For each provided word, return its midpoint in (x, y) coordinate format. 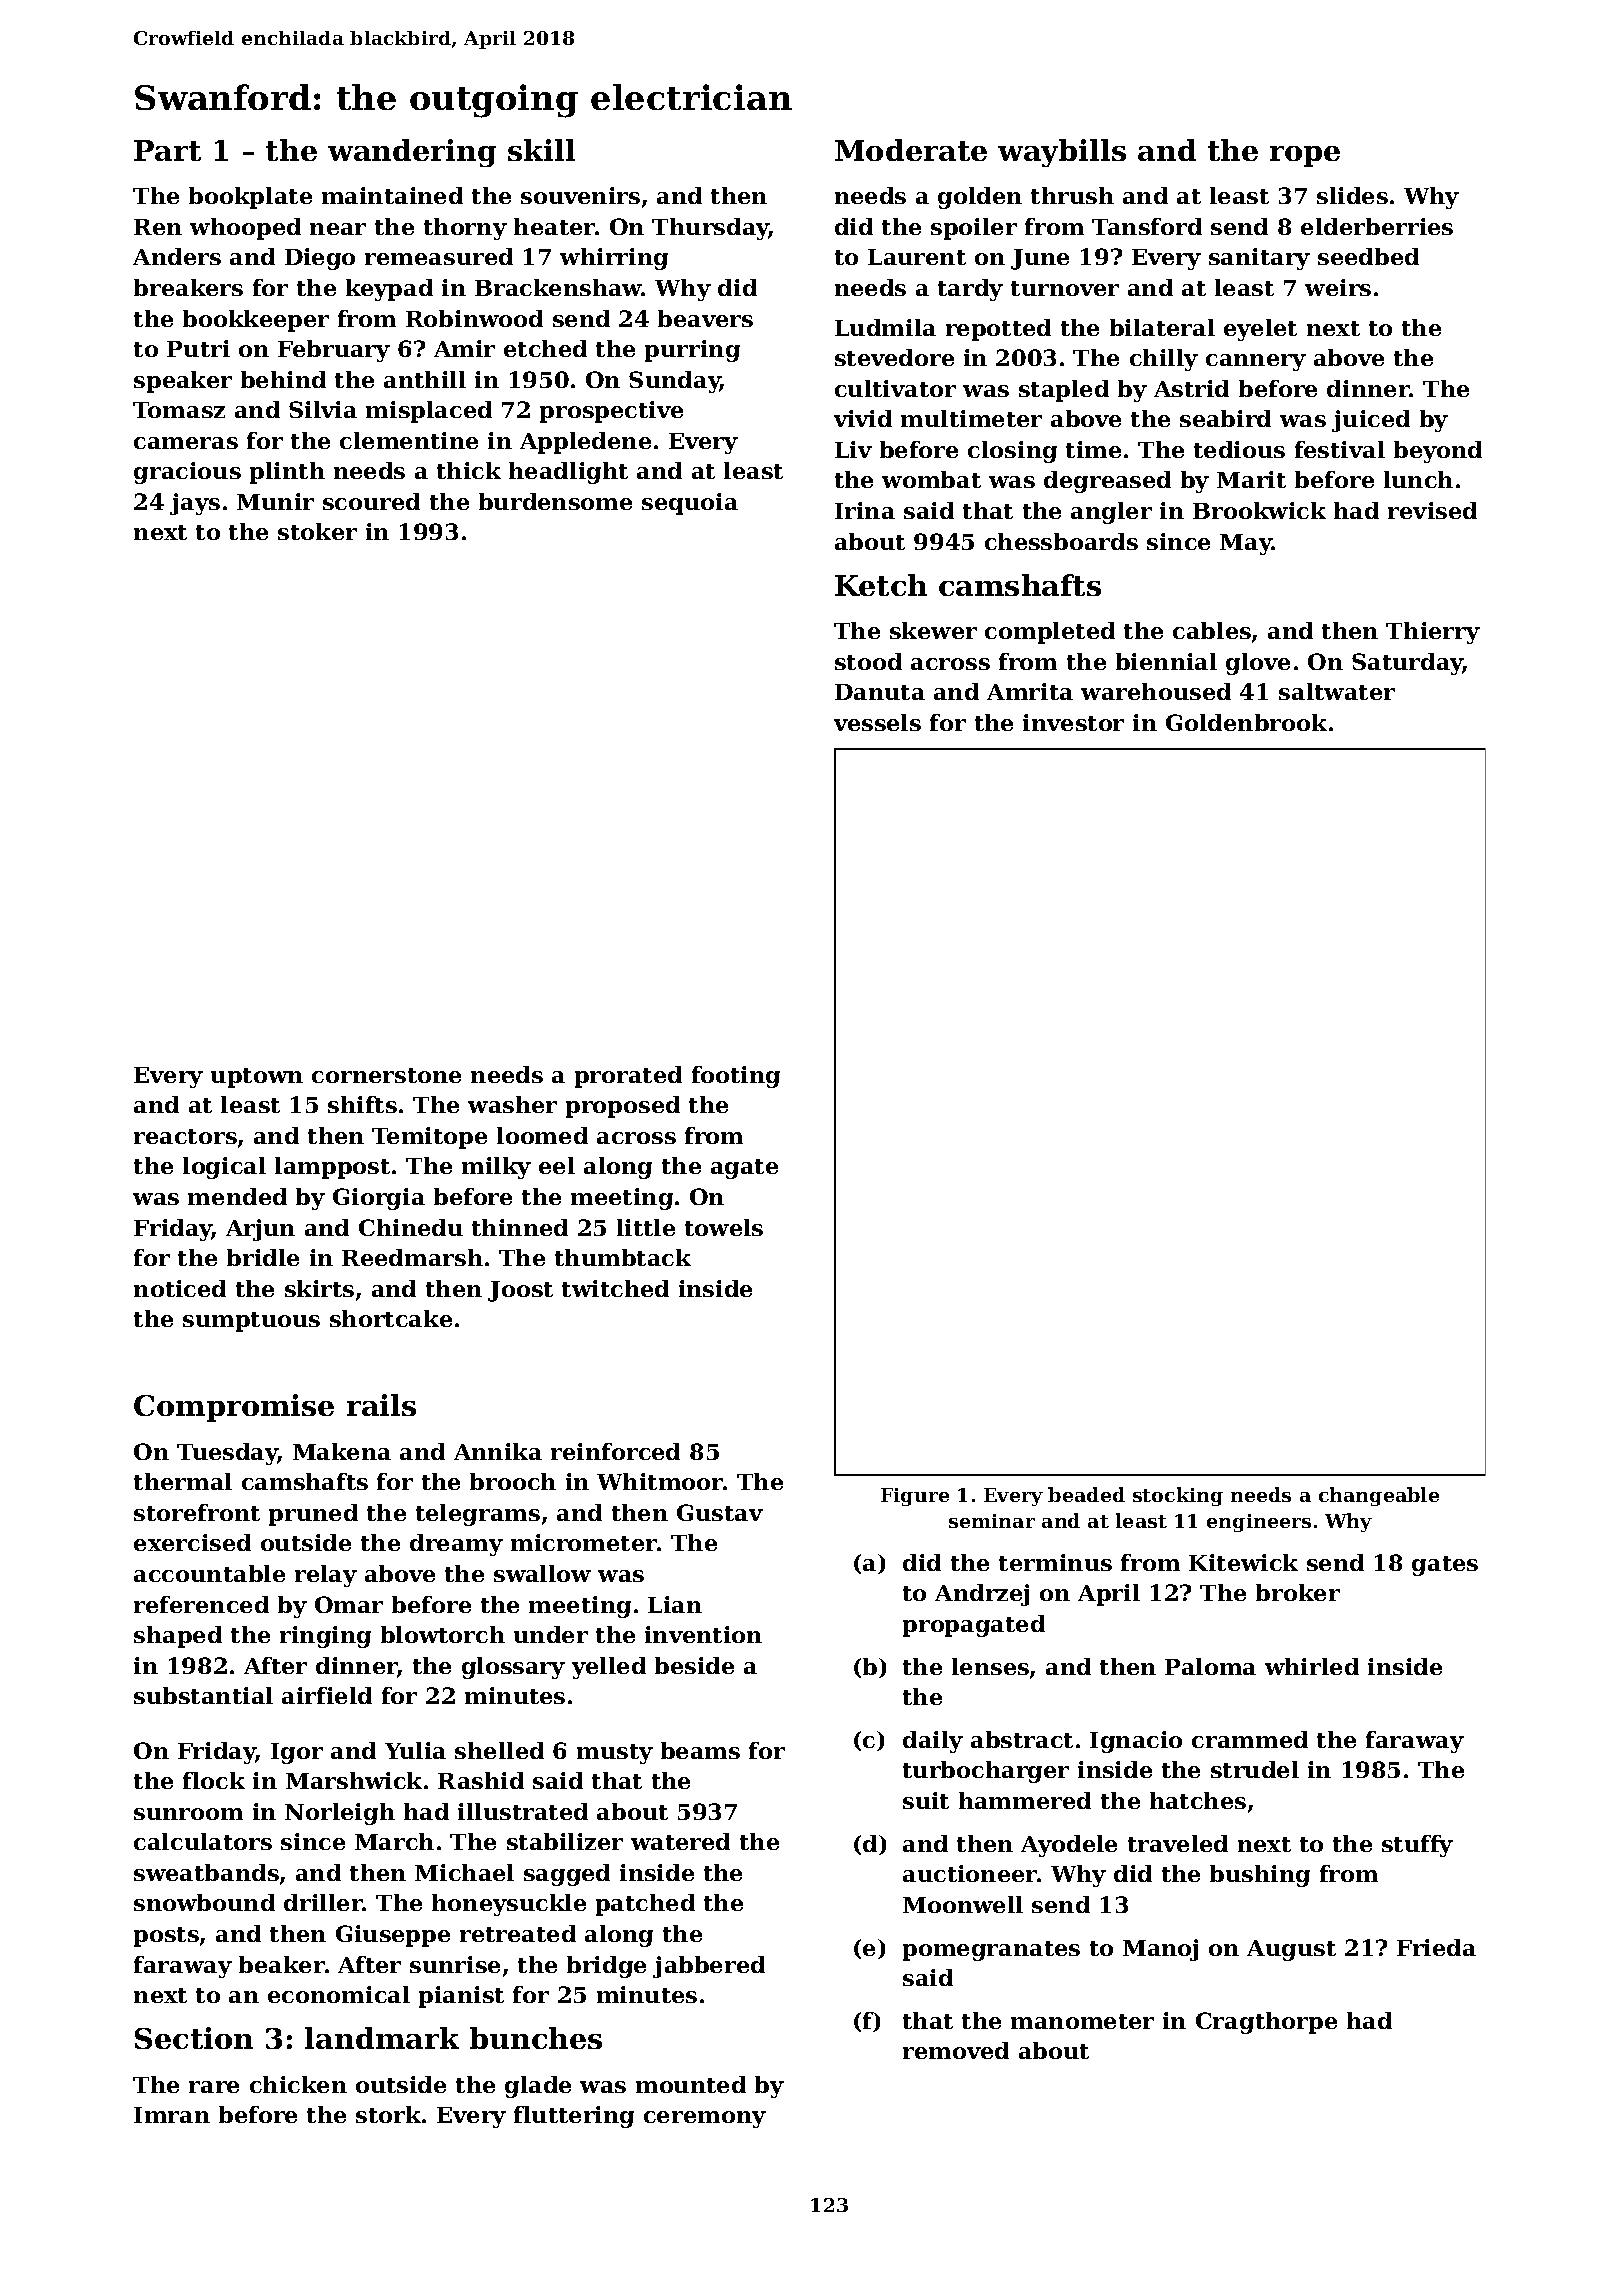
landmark (382, 2038)
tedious (1239, 449)
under (551, 1634)
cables (1212, 630)
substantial (203, 1695)
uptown (257, 1078)
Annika (498, 1451)
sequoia (690, 504)
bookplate (250, 198)
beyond (1438, 452)
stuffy (1417, 1846)
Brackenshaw (558, 287)
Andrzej (982, 1595)
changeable (1379, 1496)
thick (469, 470)
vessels (877, 722)
